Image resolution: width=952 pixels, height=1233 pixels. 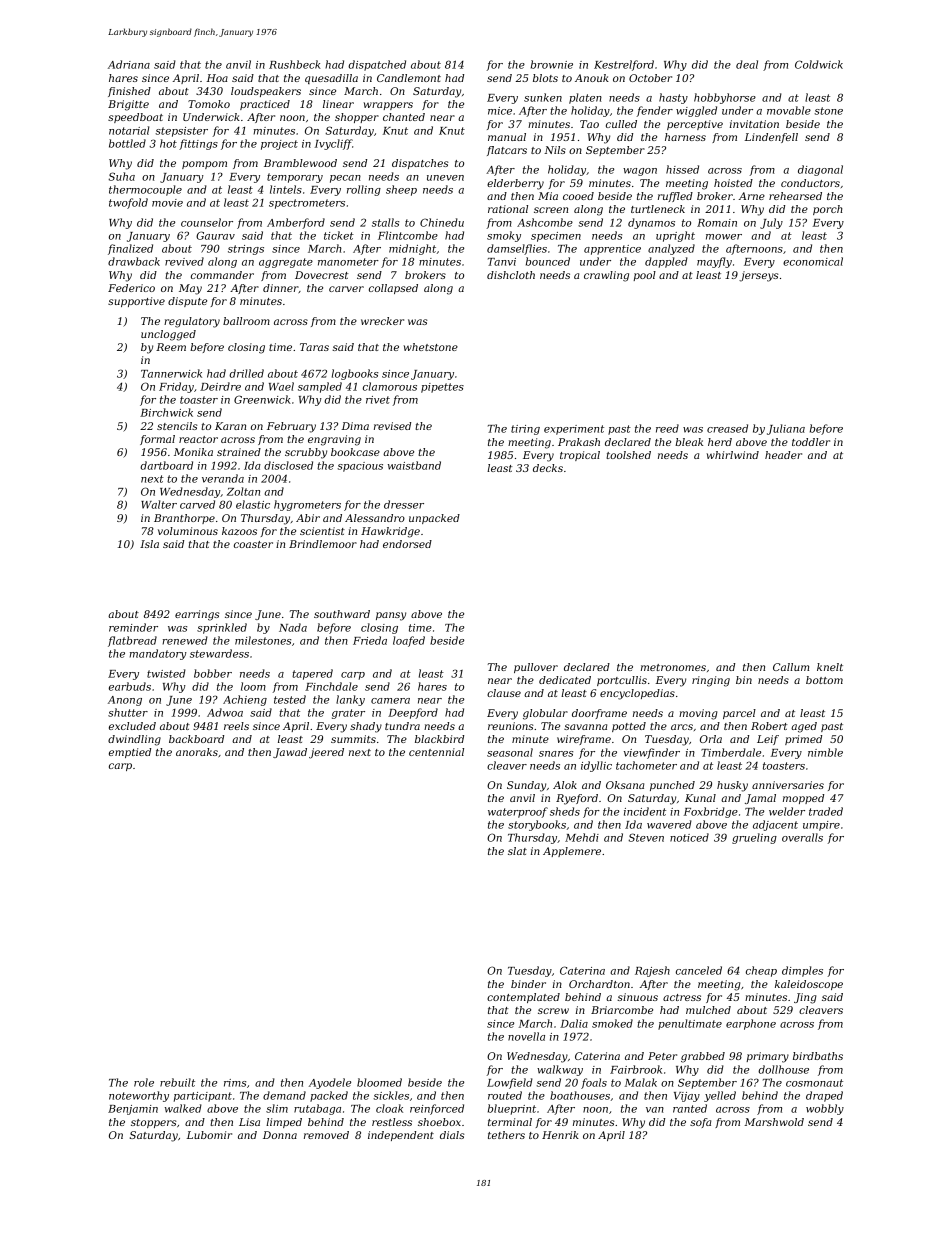 What do you see at coordinates (813, 261) in the image?
I see `economical` at bounding box center [813, 261].
